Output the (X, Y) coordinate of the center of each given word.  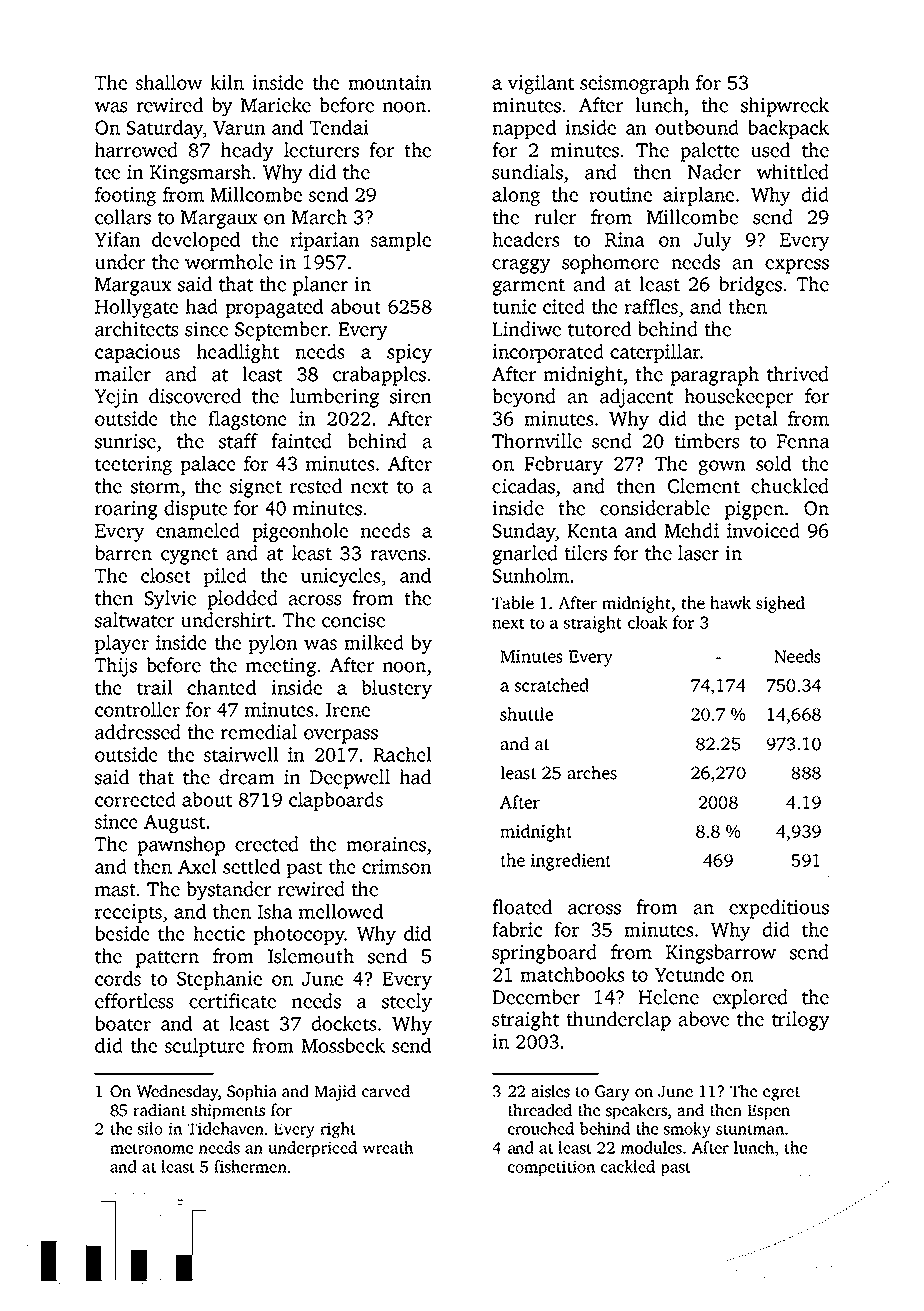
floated (522, 907)
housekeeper (738, 398)
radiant (160, 1110)
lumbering (334, 398)
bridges (750, 286)
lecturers (321, 150)
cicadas (523, 486)
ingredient (570, 862)
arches (592, 773)
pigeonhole (300, 532)
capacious (137, 353)
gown (722, 467)
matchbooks (572, 974)
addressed (138, 732)
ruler (555, 217)
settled (251, 866)
